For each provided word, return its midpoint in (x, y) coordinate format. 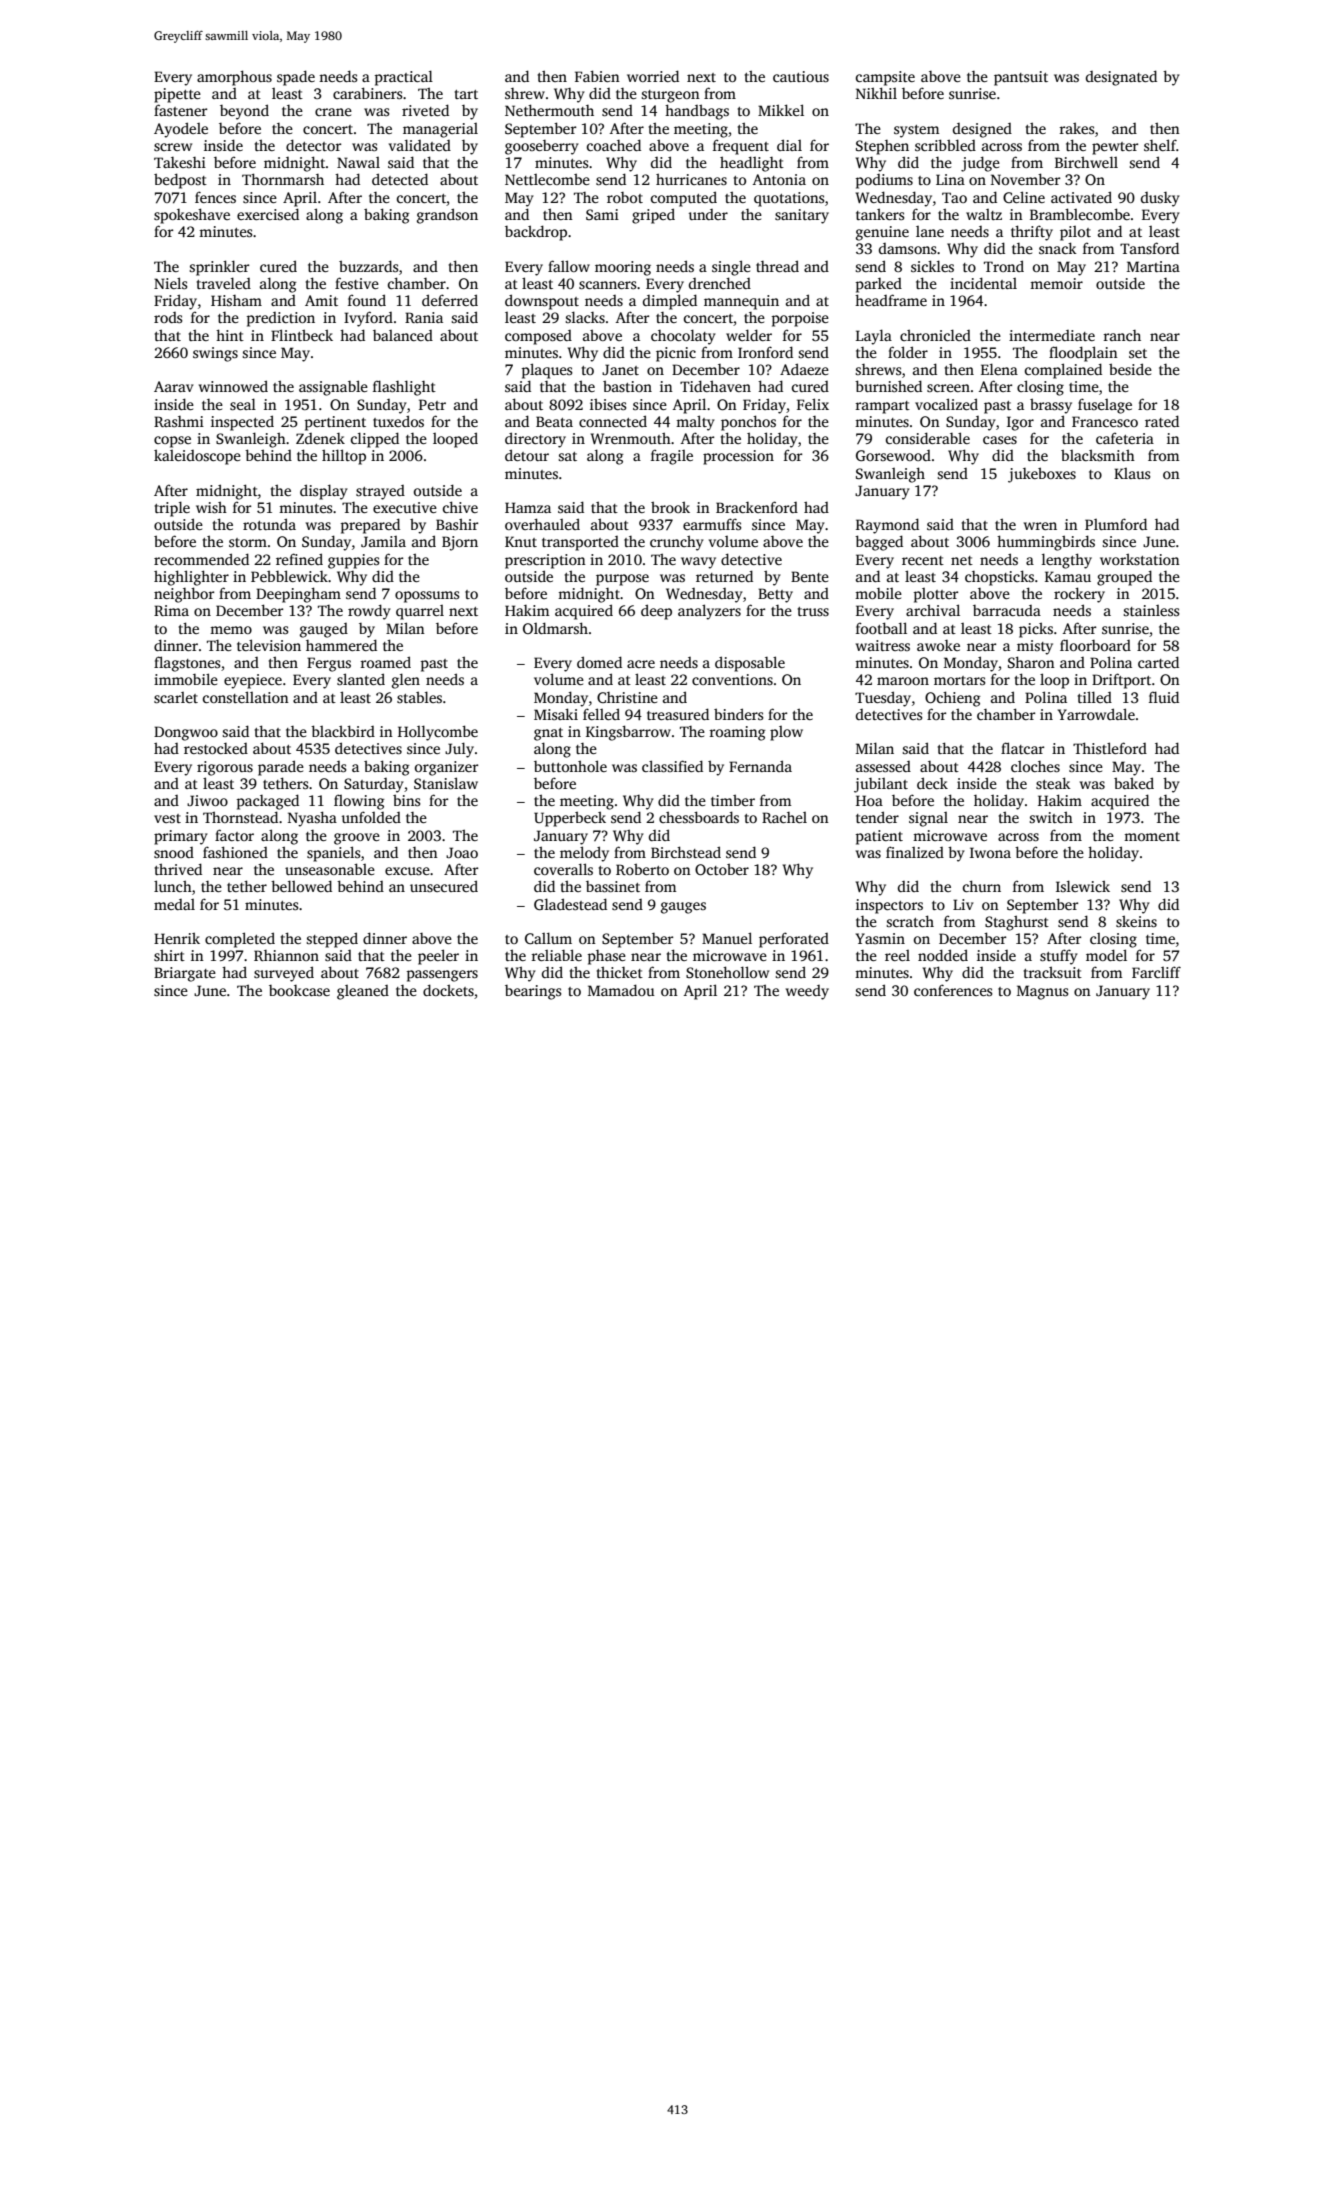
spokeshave (192, 216)
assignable (333, 388)
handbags (697, 112)
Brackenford (757, 507)
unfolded (371, 817)
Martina (1153, 266)
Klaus (1132, 473)
